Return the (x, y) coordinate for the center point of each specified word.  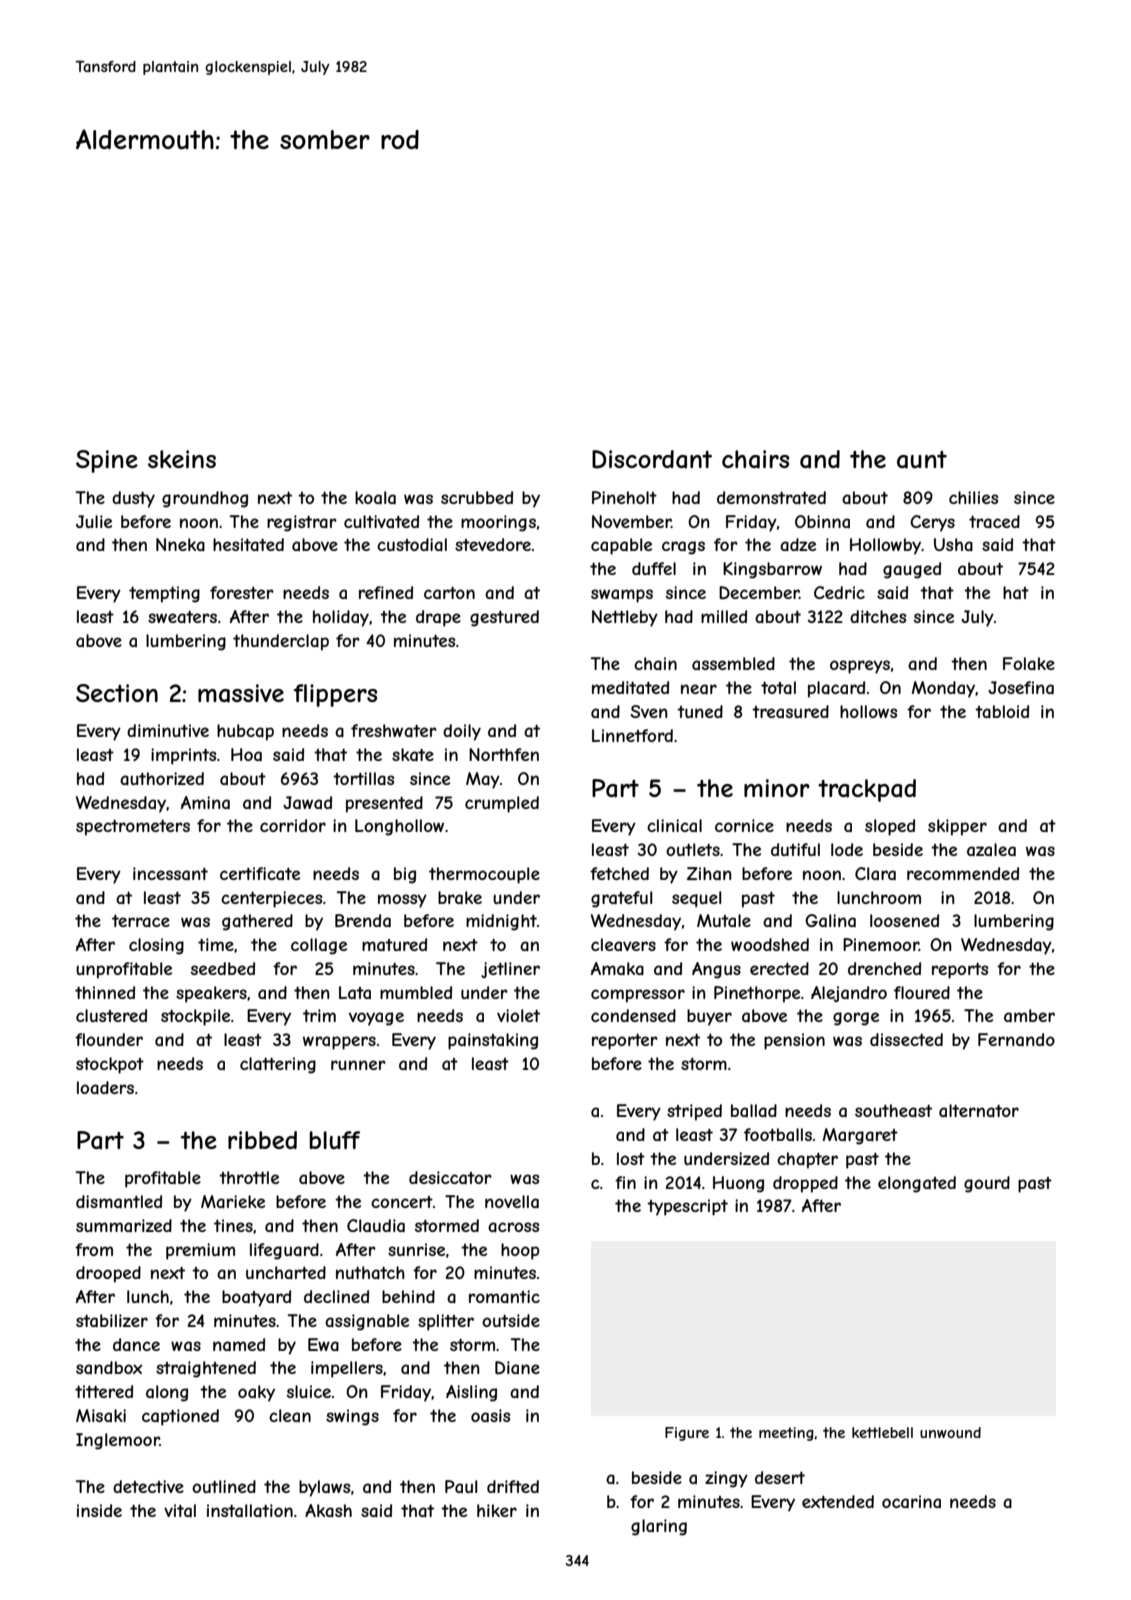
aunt (922, 460)
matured (394, 944)
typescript (687, 1207)
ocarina (911, 1501)
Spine (107, 461)
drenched (884, 968)
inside (99, 1510)
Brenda (363, 920)
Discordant (652, 459)
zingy (726, 1479)
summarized (124, 1225)
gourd (987, 1184)
